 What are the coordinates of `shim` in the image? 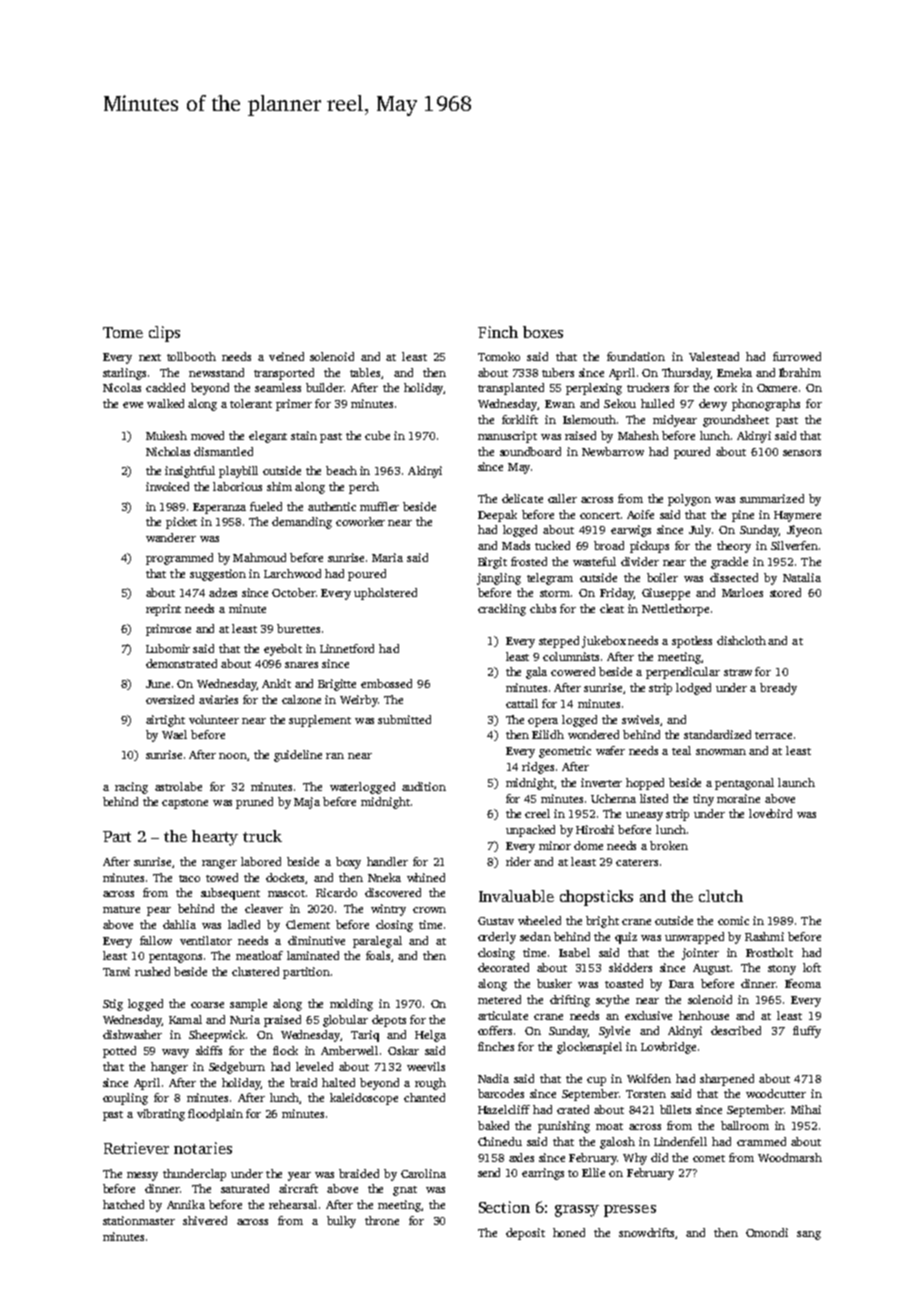 It's located at (279, 486).
